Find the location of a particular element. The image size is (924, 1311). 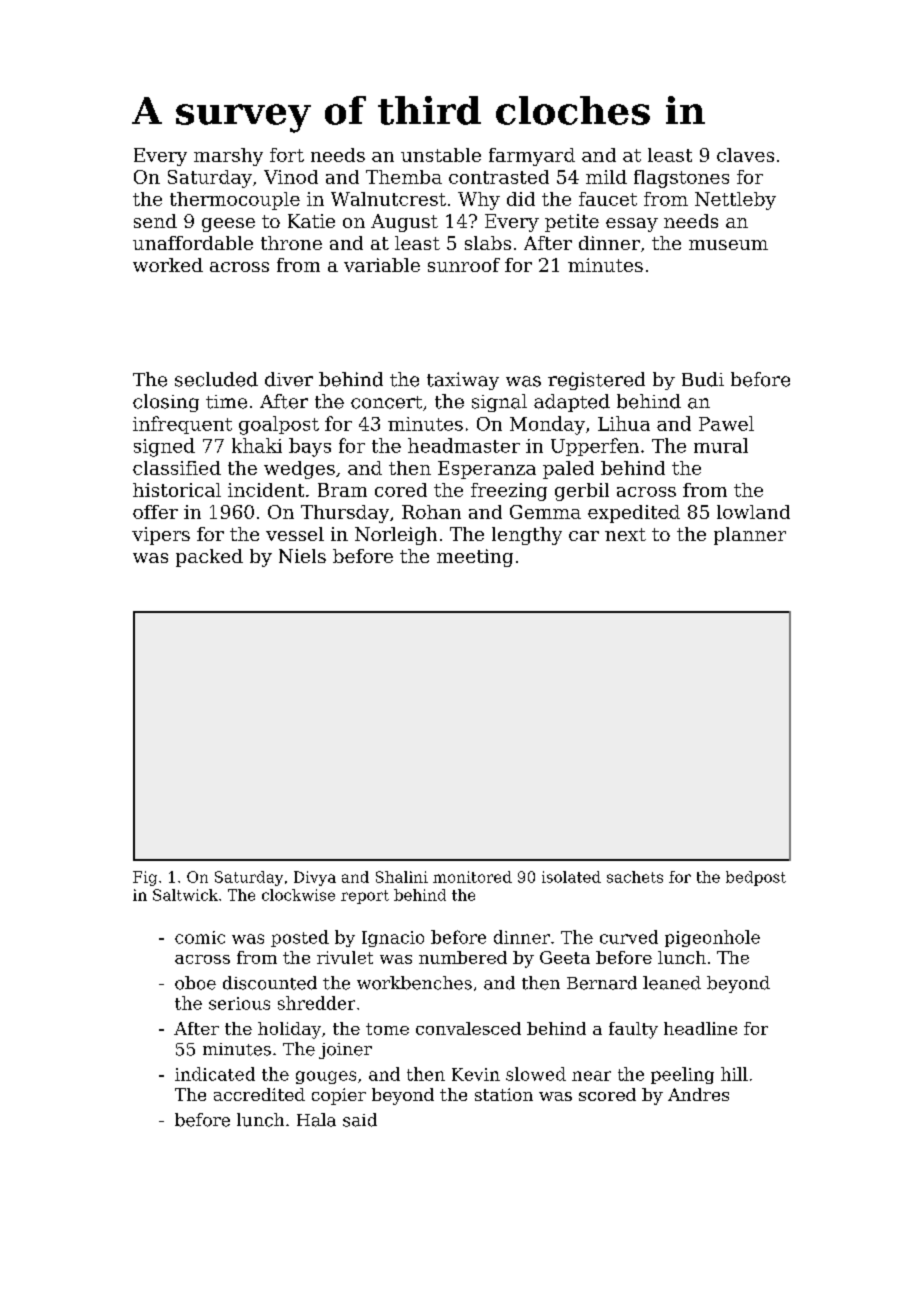

Divya is located at coordinates (315, 878).
